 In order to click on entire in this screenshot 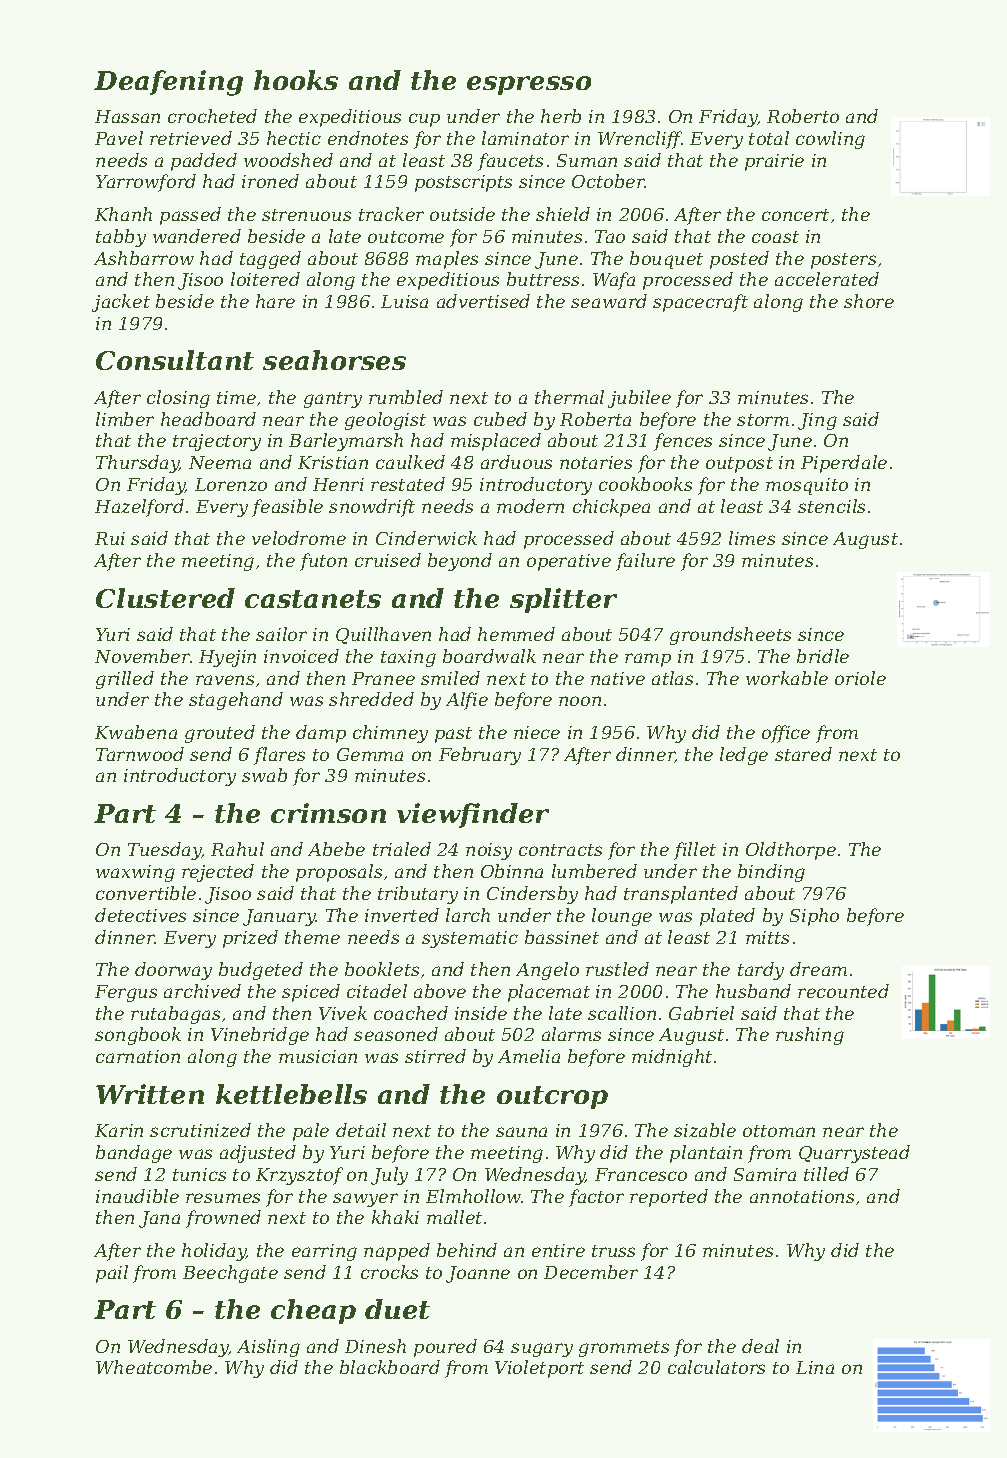, I will do `click(558, 1250)`.
